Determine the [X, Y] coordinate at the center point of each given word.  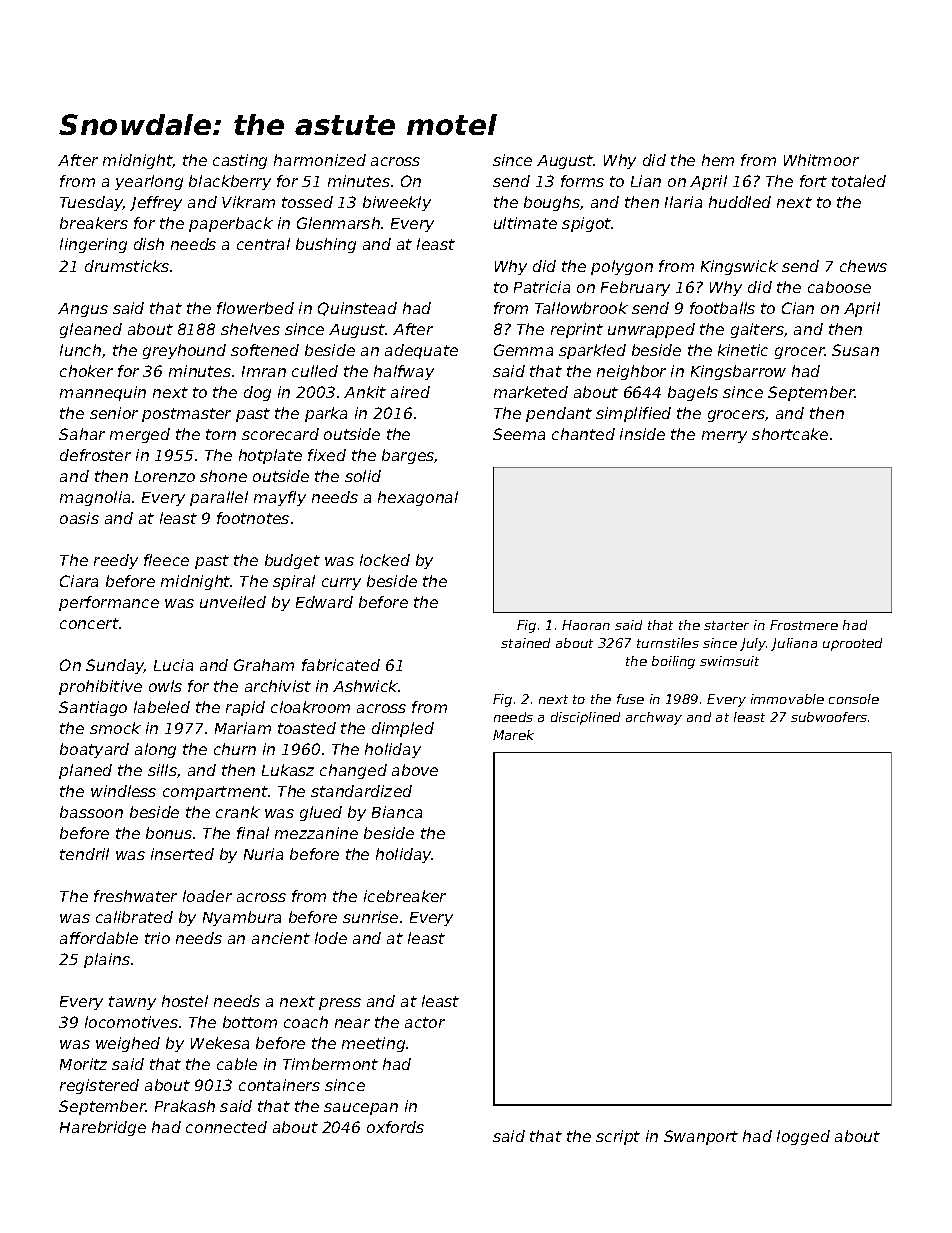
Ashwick [365, 686]
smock [115, 728]
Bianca [397, 812]
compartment [215, 793]
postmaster [186, 415]
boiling [673, 662]
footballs [722, 308]
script [618, 1137]
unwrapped [651, 330]
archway [654, 718]
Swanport [701, 1137]
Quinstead [357, 309]
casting [240, 161]
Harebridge [103, 1128]
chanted [583, 434]
